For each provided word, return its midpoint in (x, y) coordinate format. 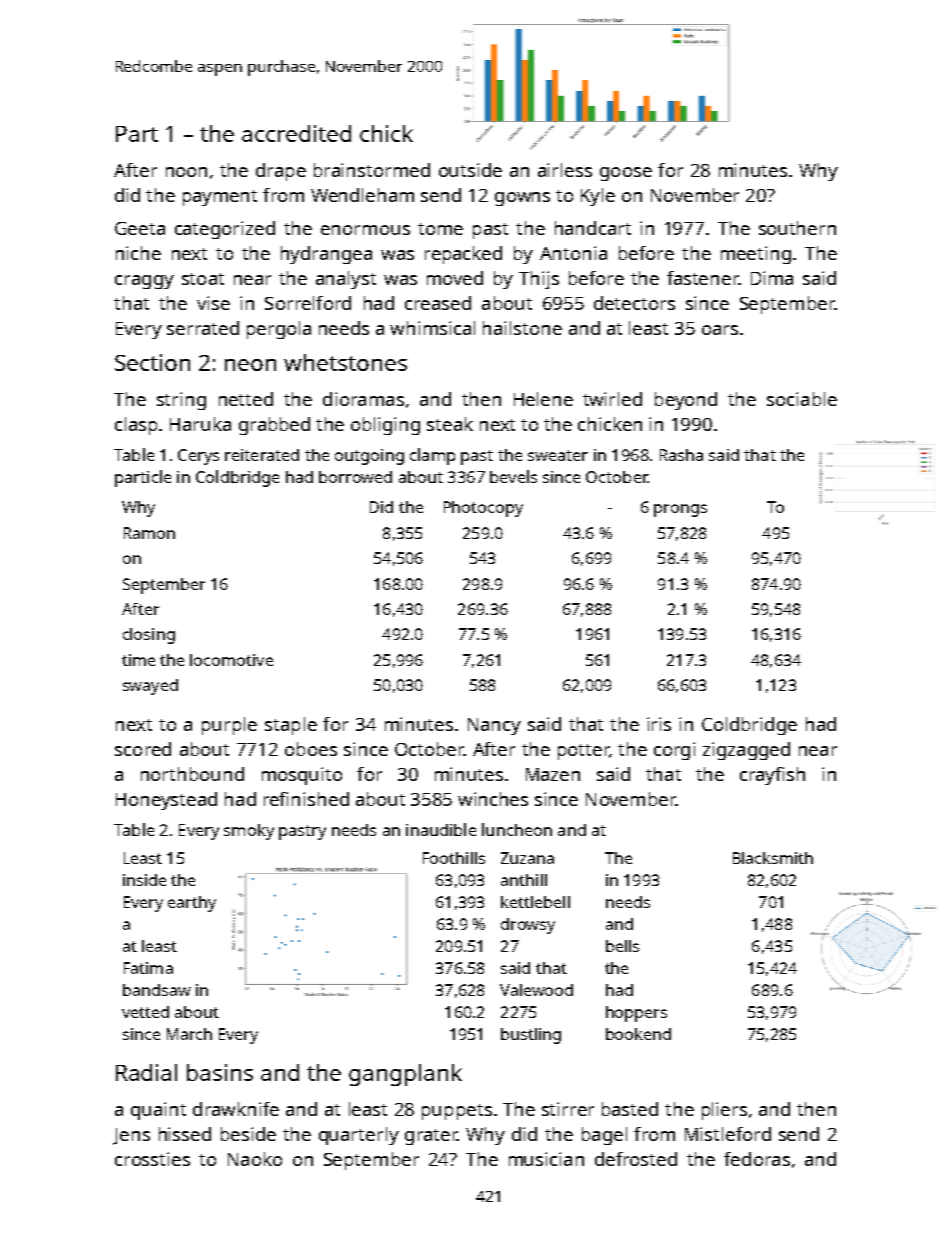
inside (144, 880)
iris (659, 724)
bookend (638, 1034)
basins (220, 1072)
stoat (203, 279)
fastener (703, 278)
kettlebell (535, 902)
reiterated (262, 455)
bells (622, 946)
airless (565, 170)
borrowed (355, 477)
